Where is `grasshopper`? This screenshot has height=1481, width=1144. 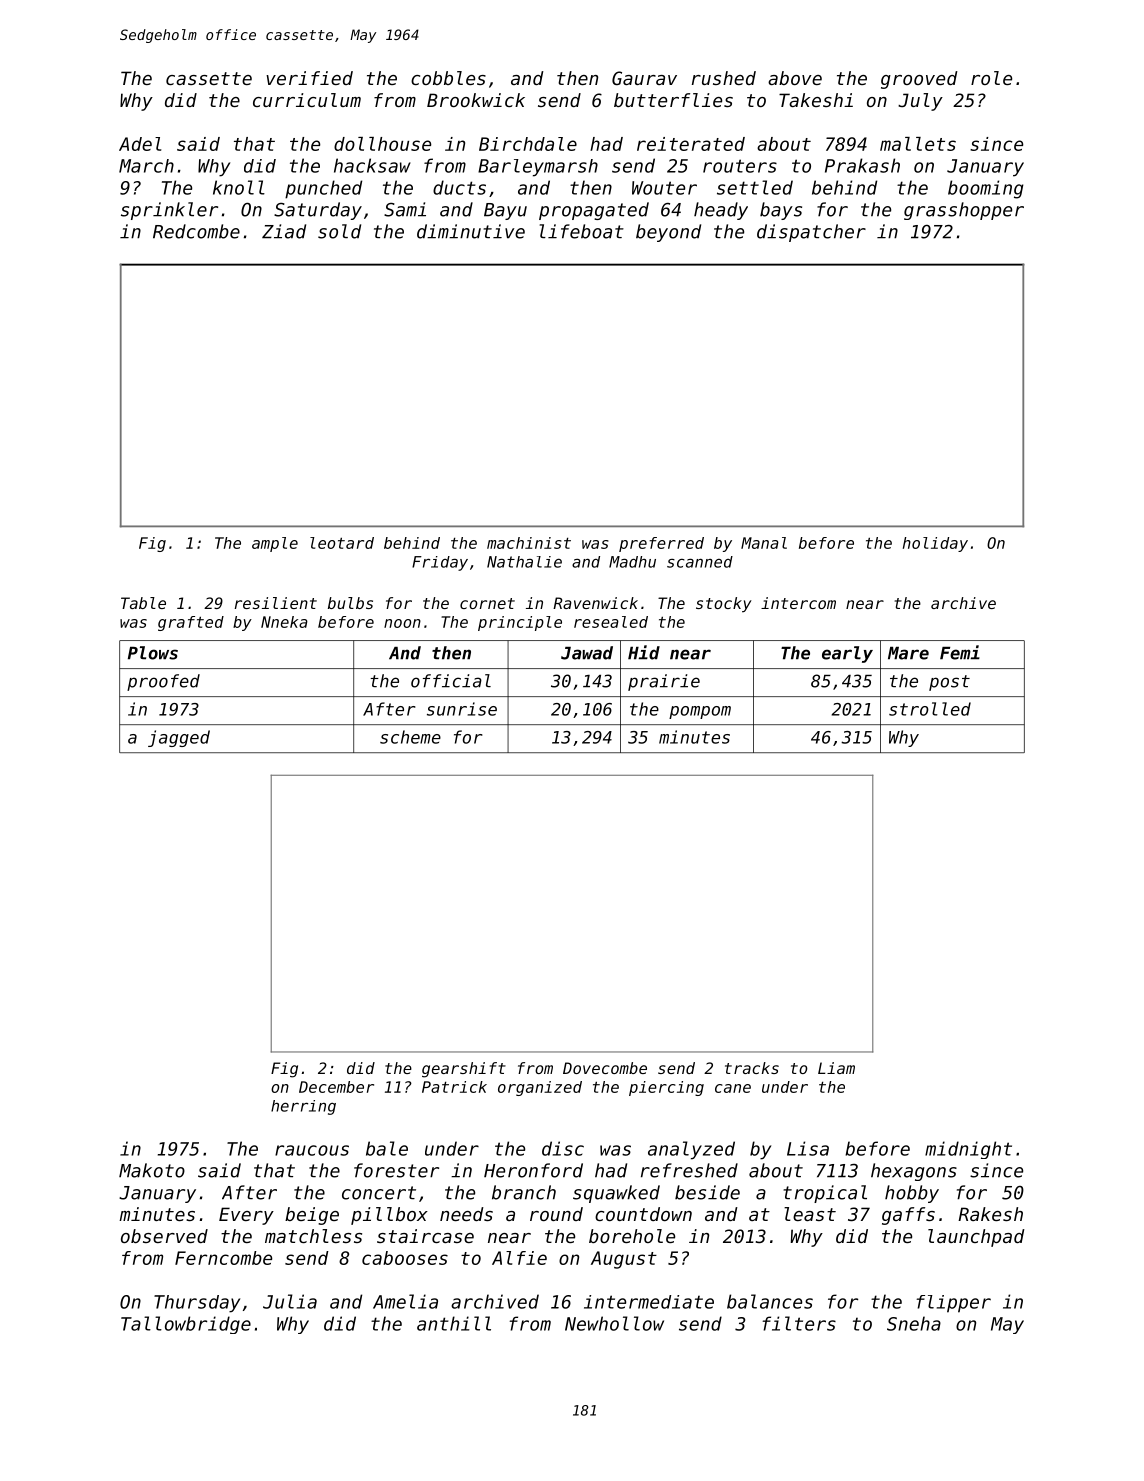 grasshopper is located at coordinates (964, 211).
